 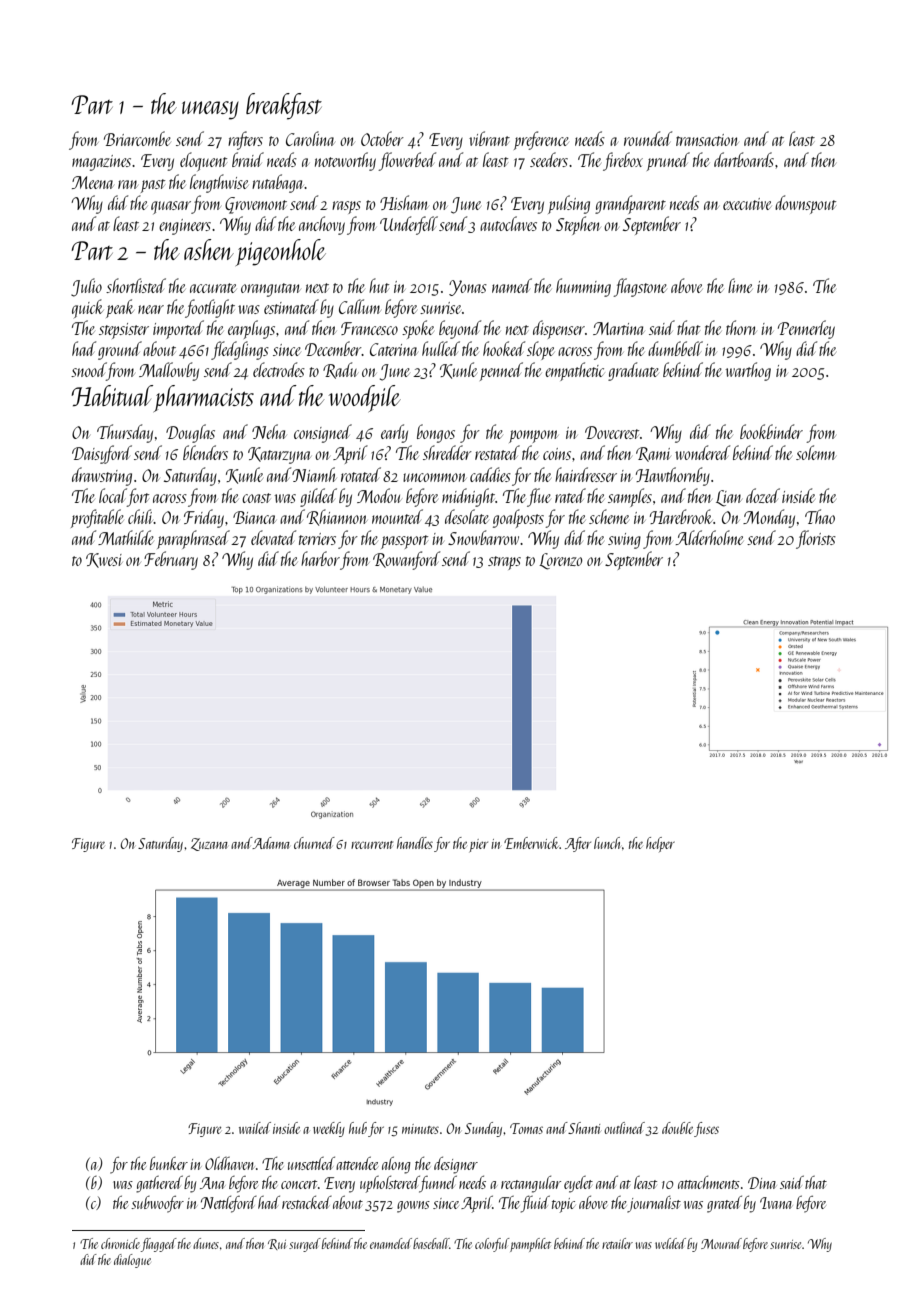 I want to click on recurrent, so click(x=372, y=845).
